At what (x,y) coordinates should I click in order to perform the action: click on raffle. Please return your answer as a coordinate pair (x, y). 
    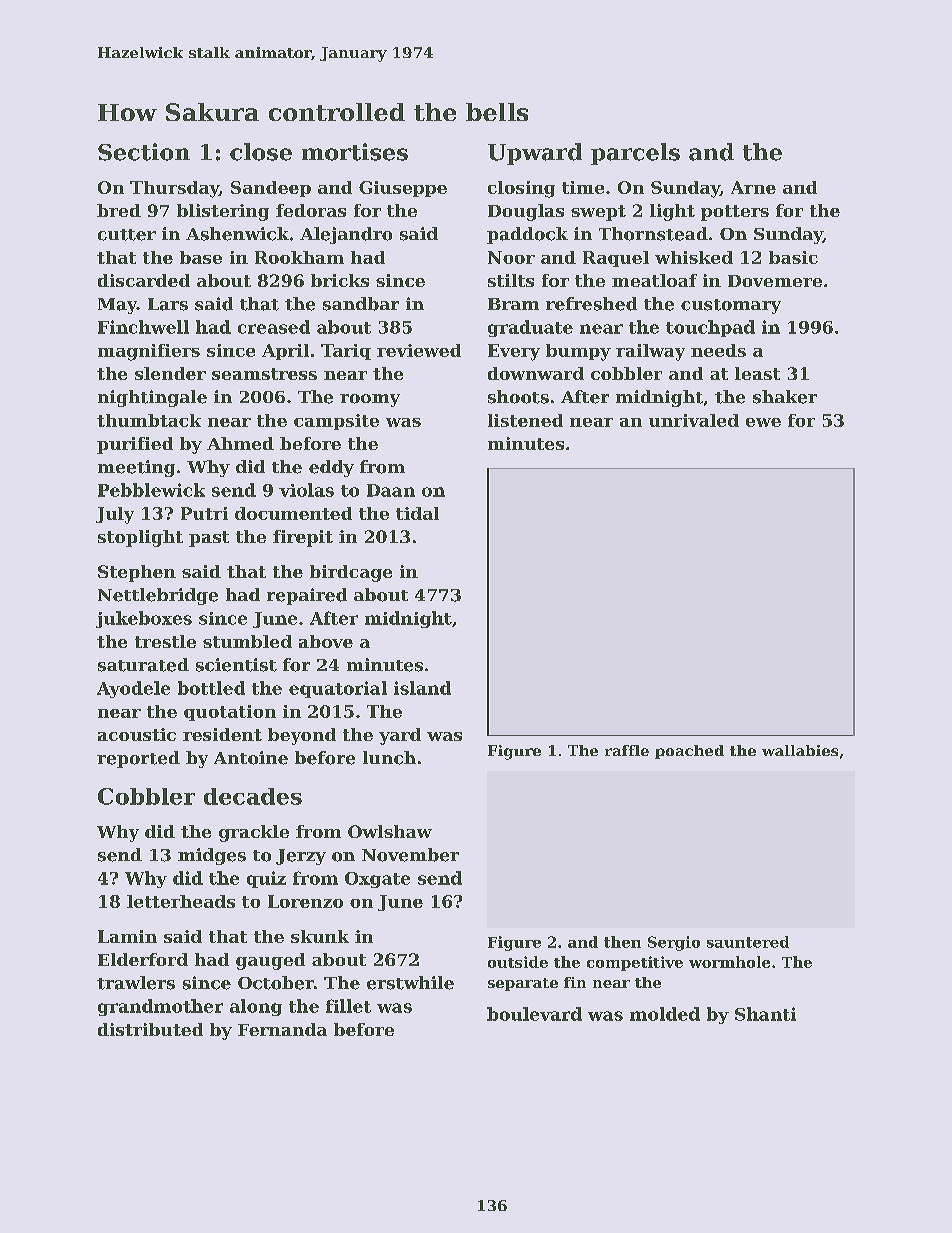
    Looking at the image, I should click on (627, 750).
